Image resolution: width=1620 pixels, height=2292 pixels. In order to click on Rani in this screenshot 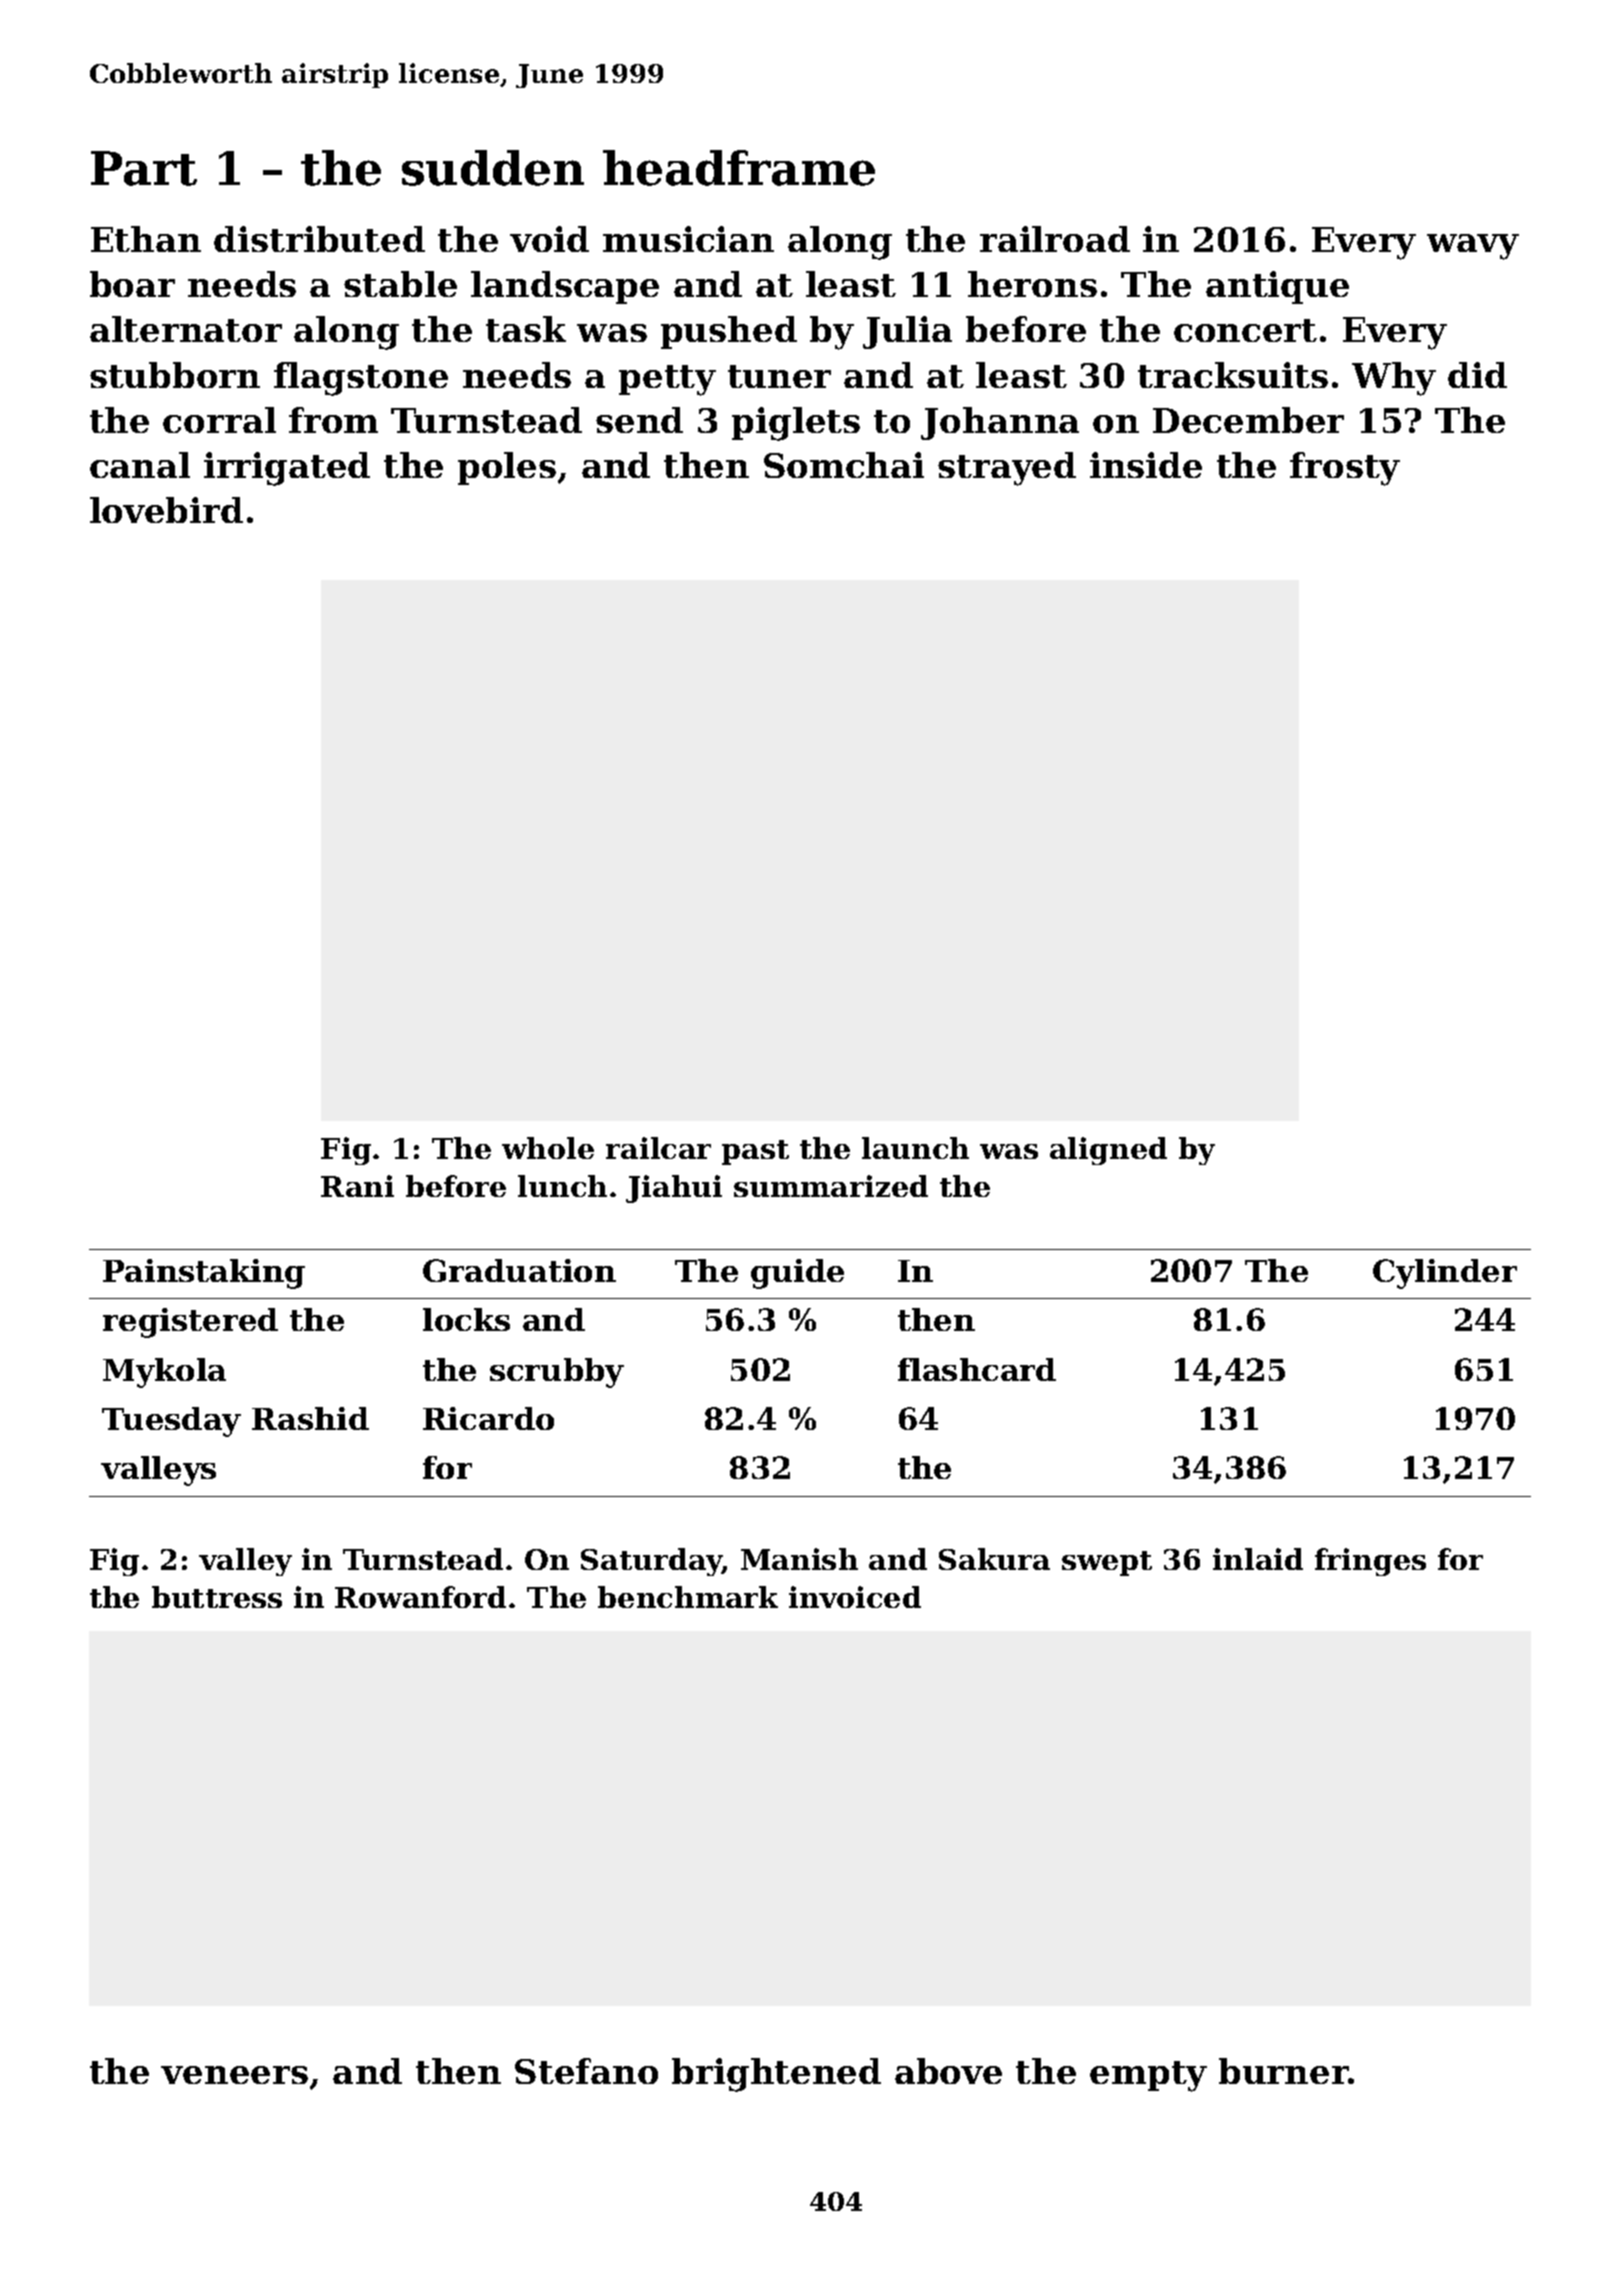, I will do `click(357, 1186)`.
